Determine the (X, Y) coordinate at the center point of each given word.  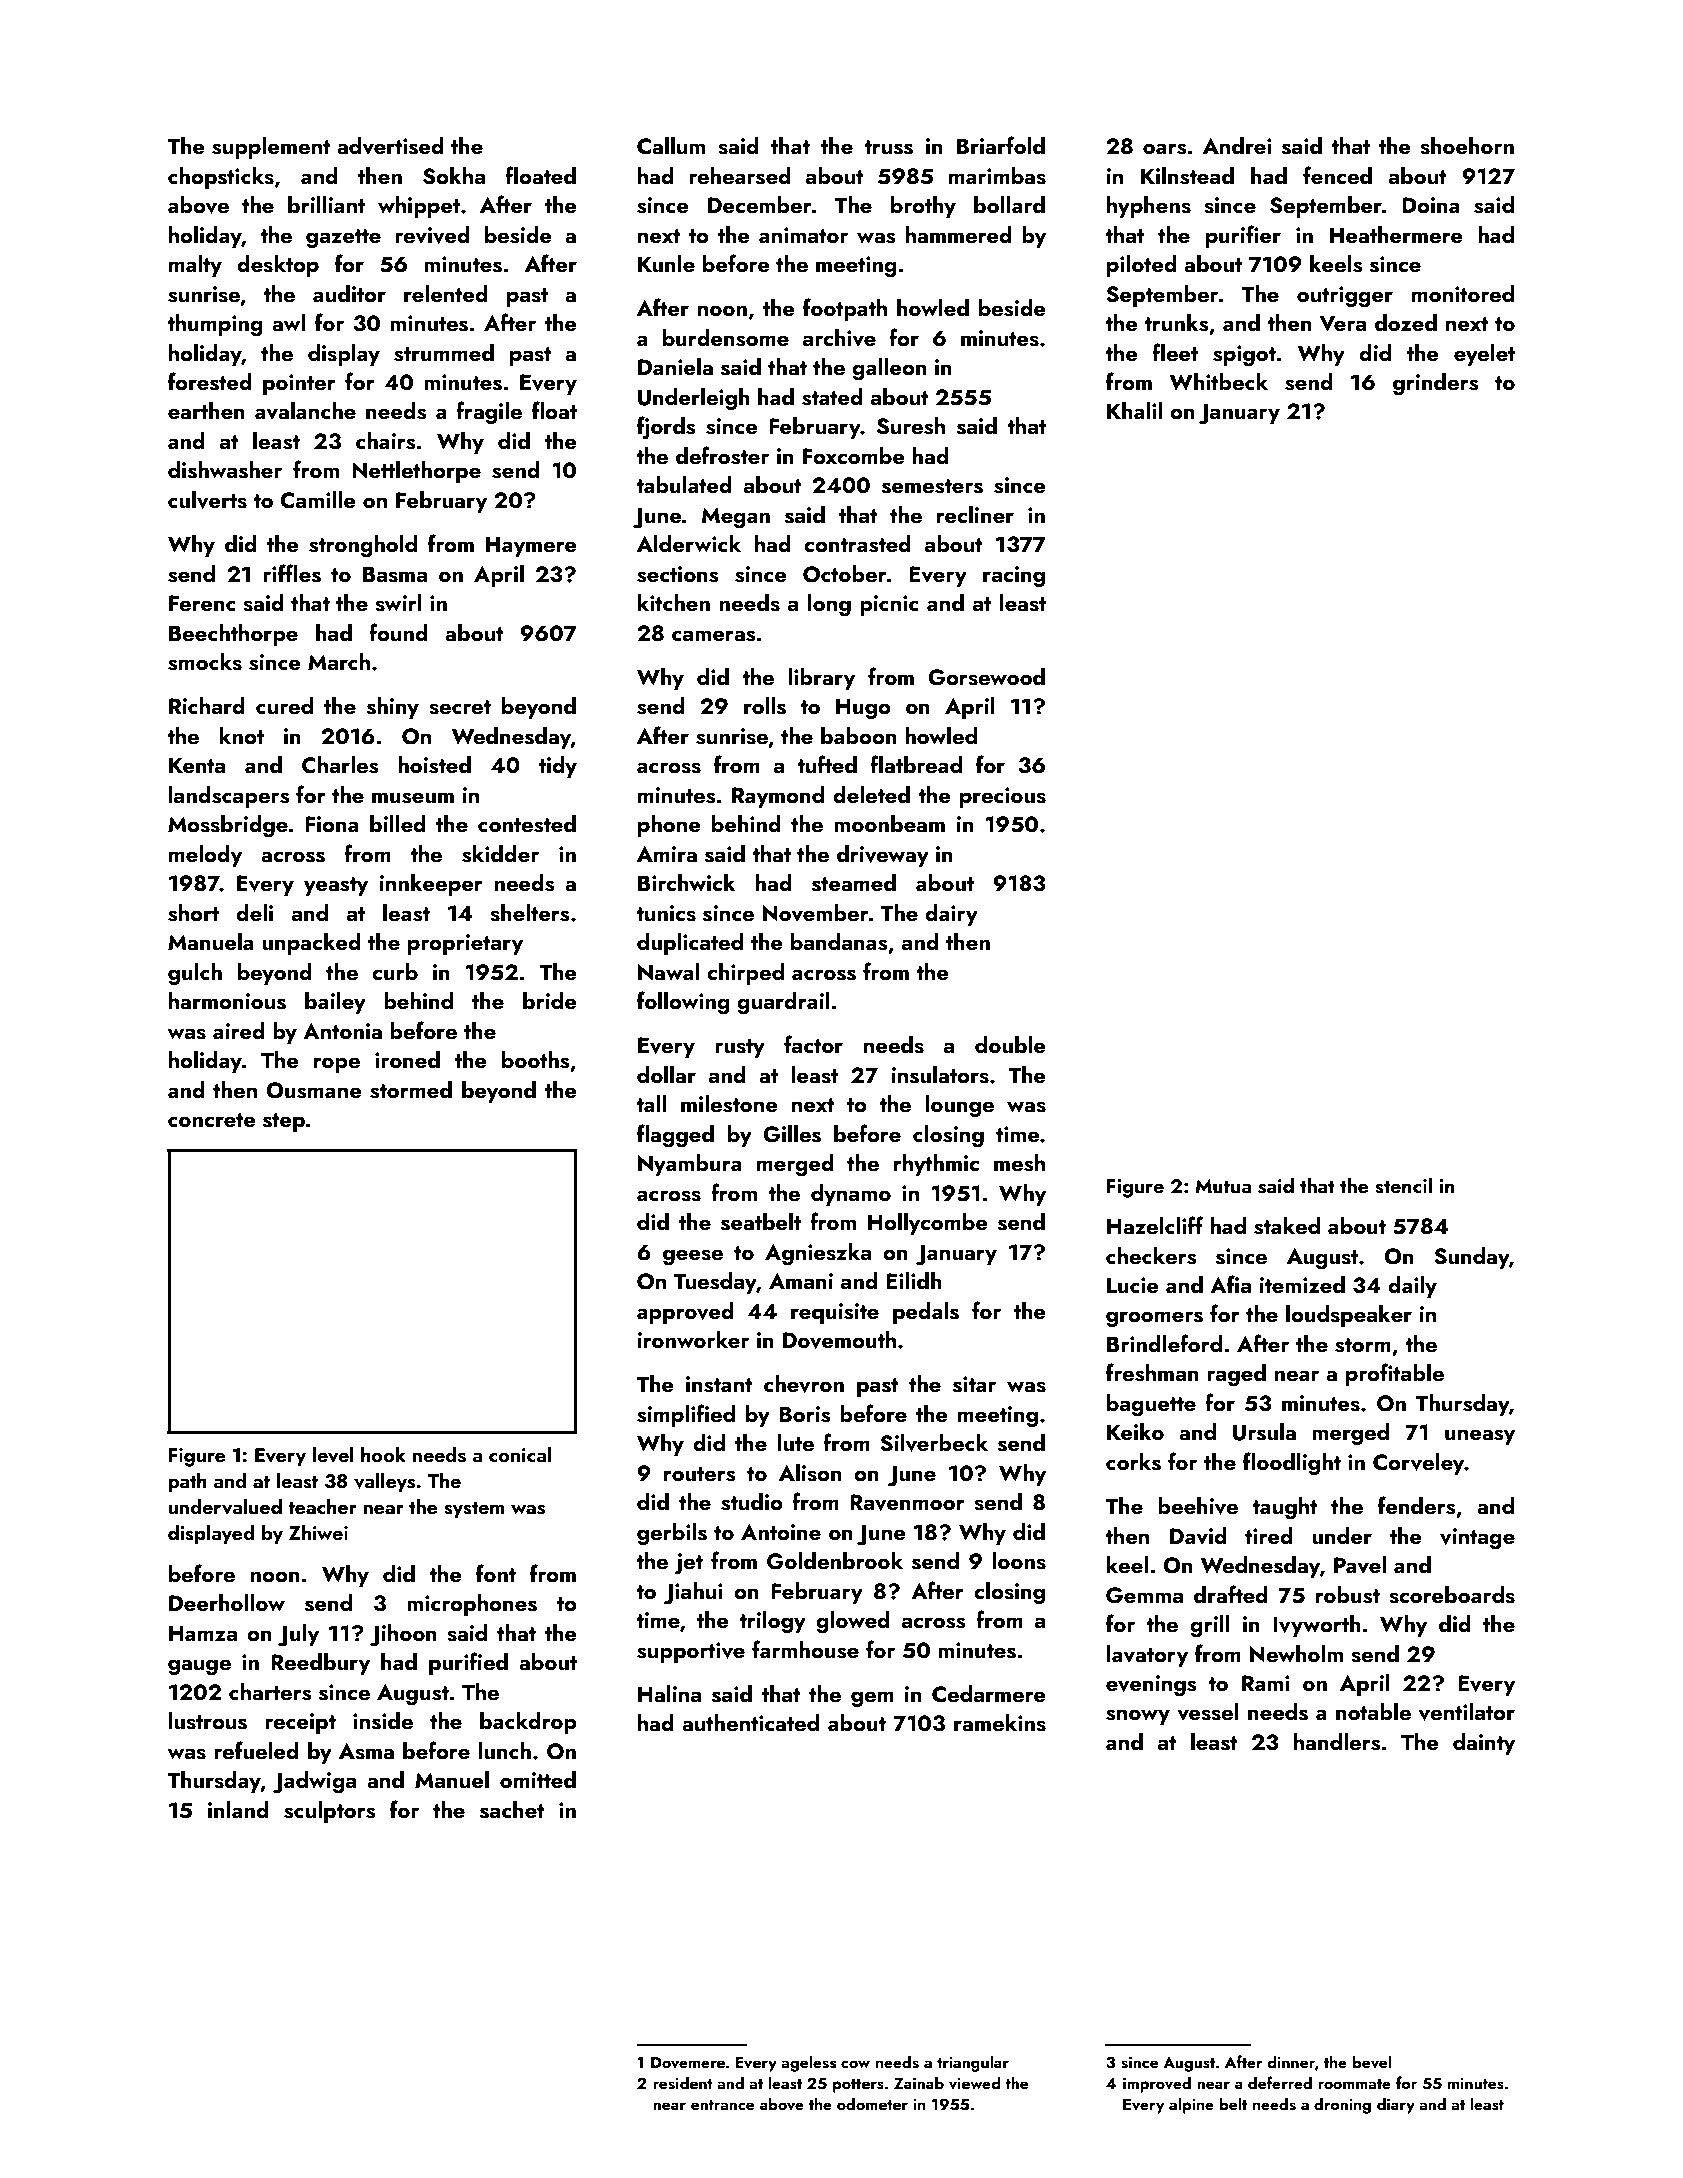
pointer (299, 384)
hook (383, 1454)
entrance (722, 2105)
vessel (1208, 1712)
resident (683, 2083)
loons (1019, 1561)
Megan (735, 518)
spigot (1244, 356)
